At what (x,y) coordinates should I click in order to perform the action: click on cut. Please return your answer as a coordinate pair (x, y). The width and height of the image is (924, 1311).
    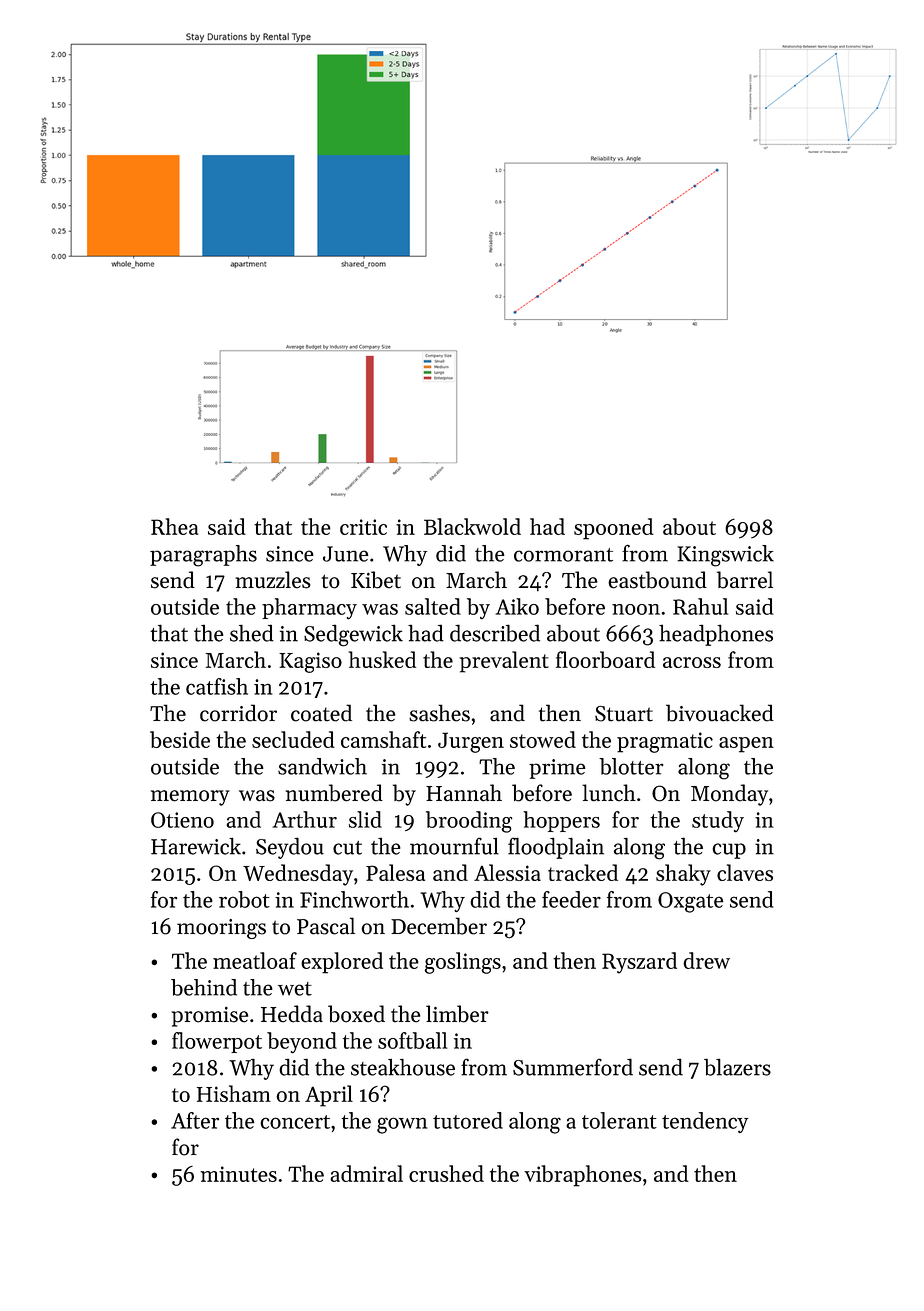
    Looking at the image, I should click on (347, 848).
